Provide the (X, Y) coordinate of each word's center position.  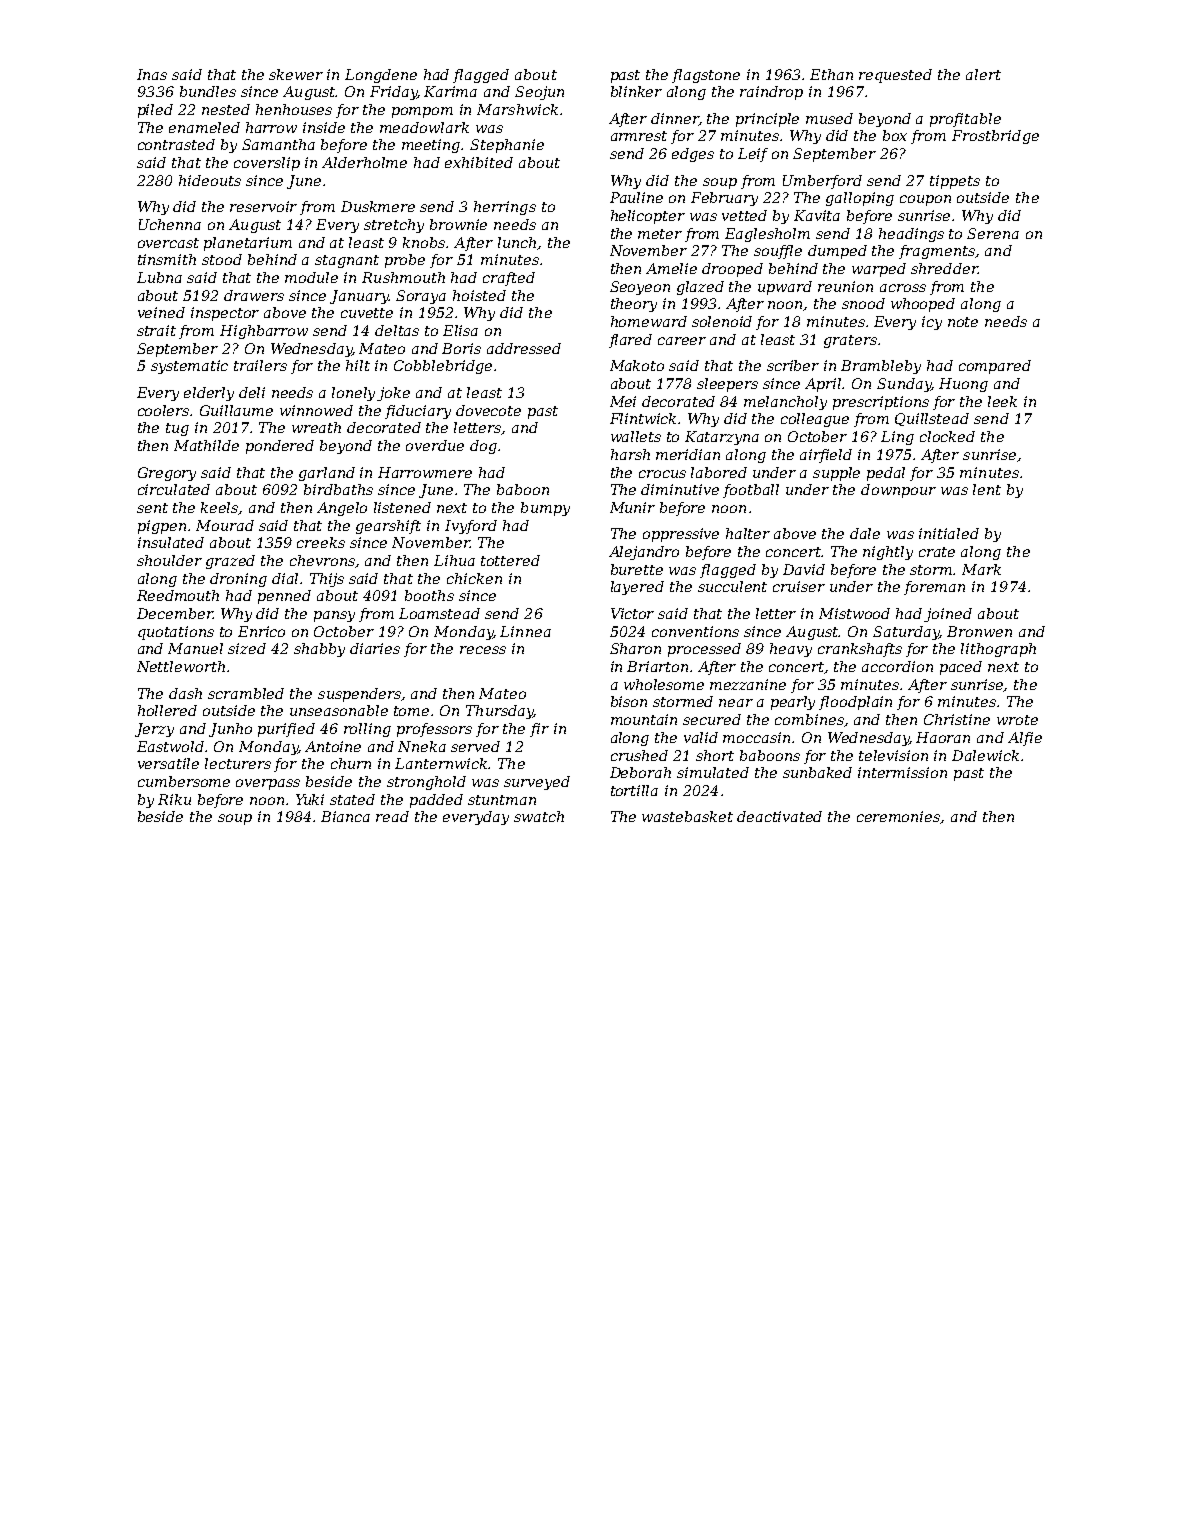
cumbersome (184, 781)
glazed (700, 288)
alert (983, 74)
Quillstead (932, 419)
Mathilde (206, 445)
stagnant (347, 261)
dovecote (488, 410)
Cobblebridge (443, 367)
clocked (947, 436)
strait (156, 330)
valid (701, 737)
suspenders (360, 695)
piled (155, 111)
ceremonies (899, 817)
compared (995, 367)
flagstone (706, 76)
